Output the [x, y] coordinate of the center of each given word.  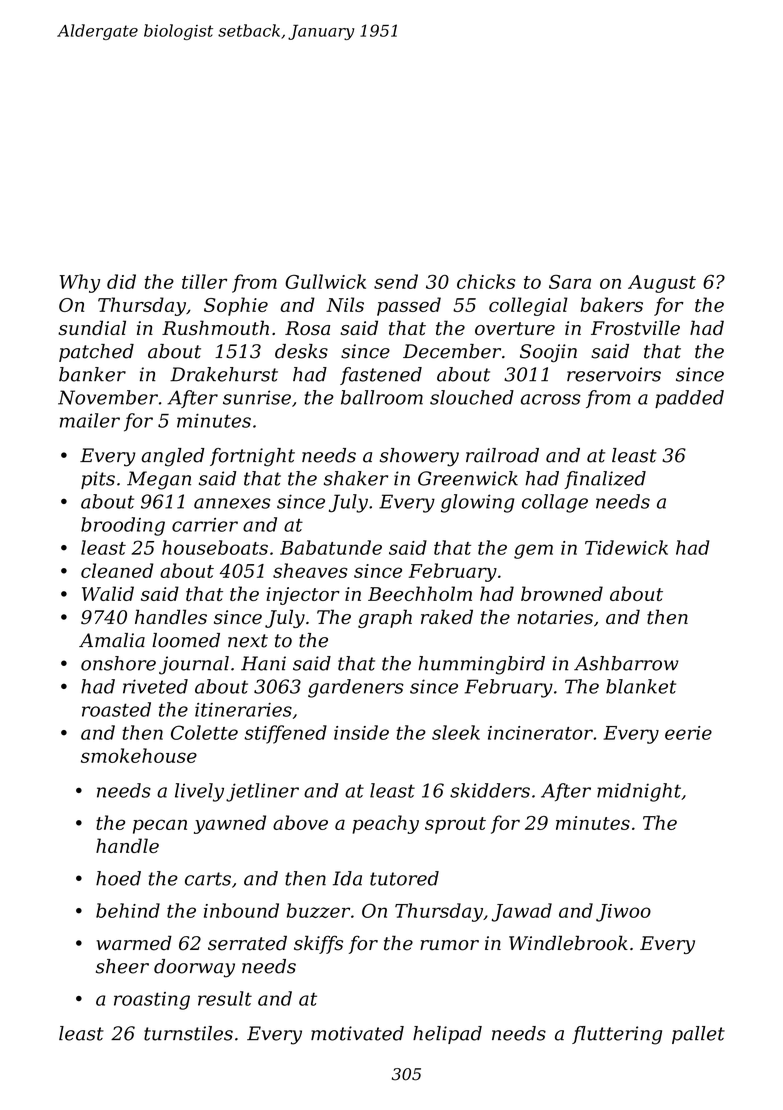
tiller [204, 281]
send [396, 281]
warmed [134, 943]
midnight [639, 792]
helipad [447, 1035]
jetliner [262, 792]
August [662, 284]
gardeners [356, 688]
